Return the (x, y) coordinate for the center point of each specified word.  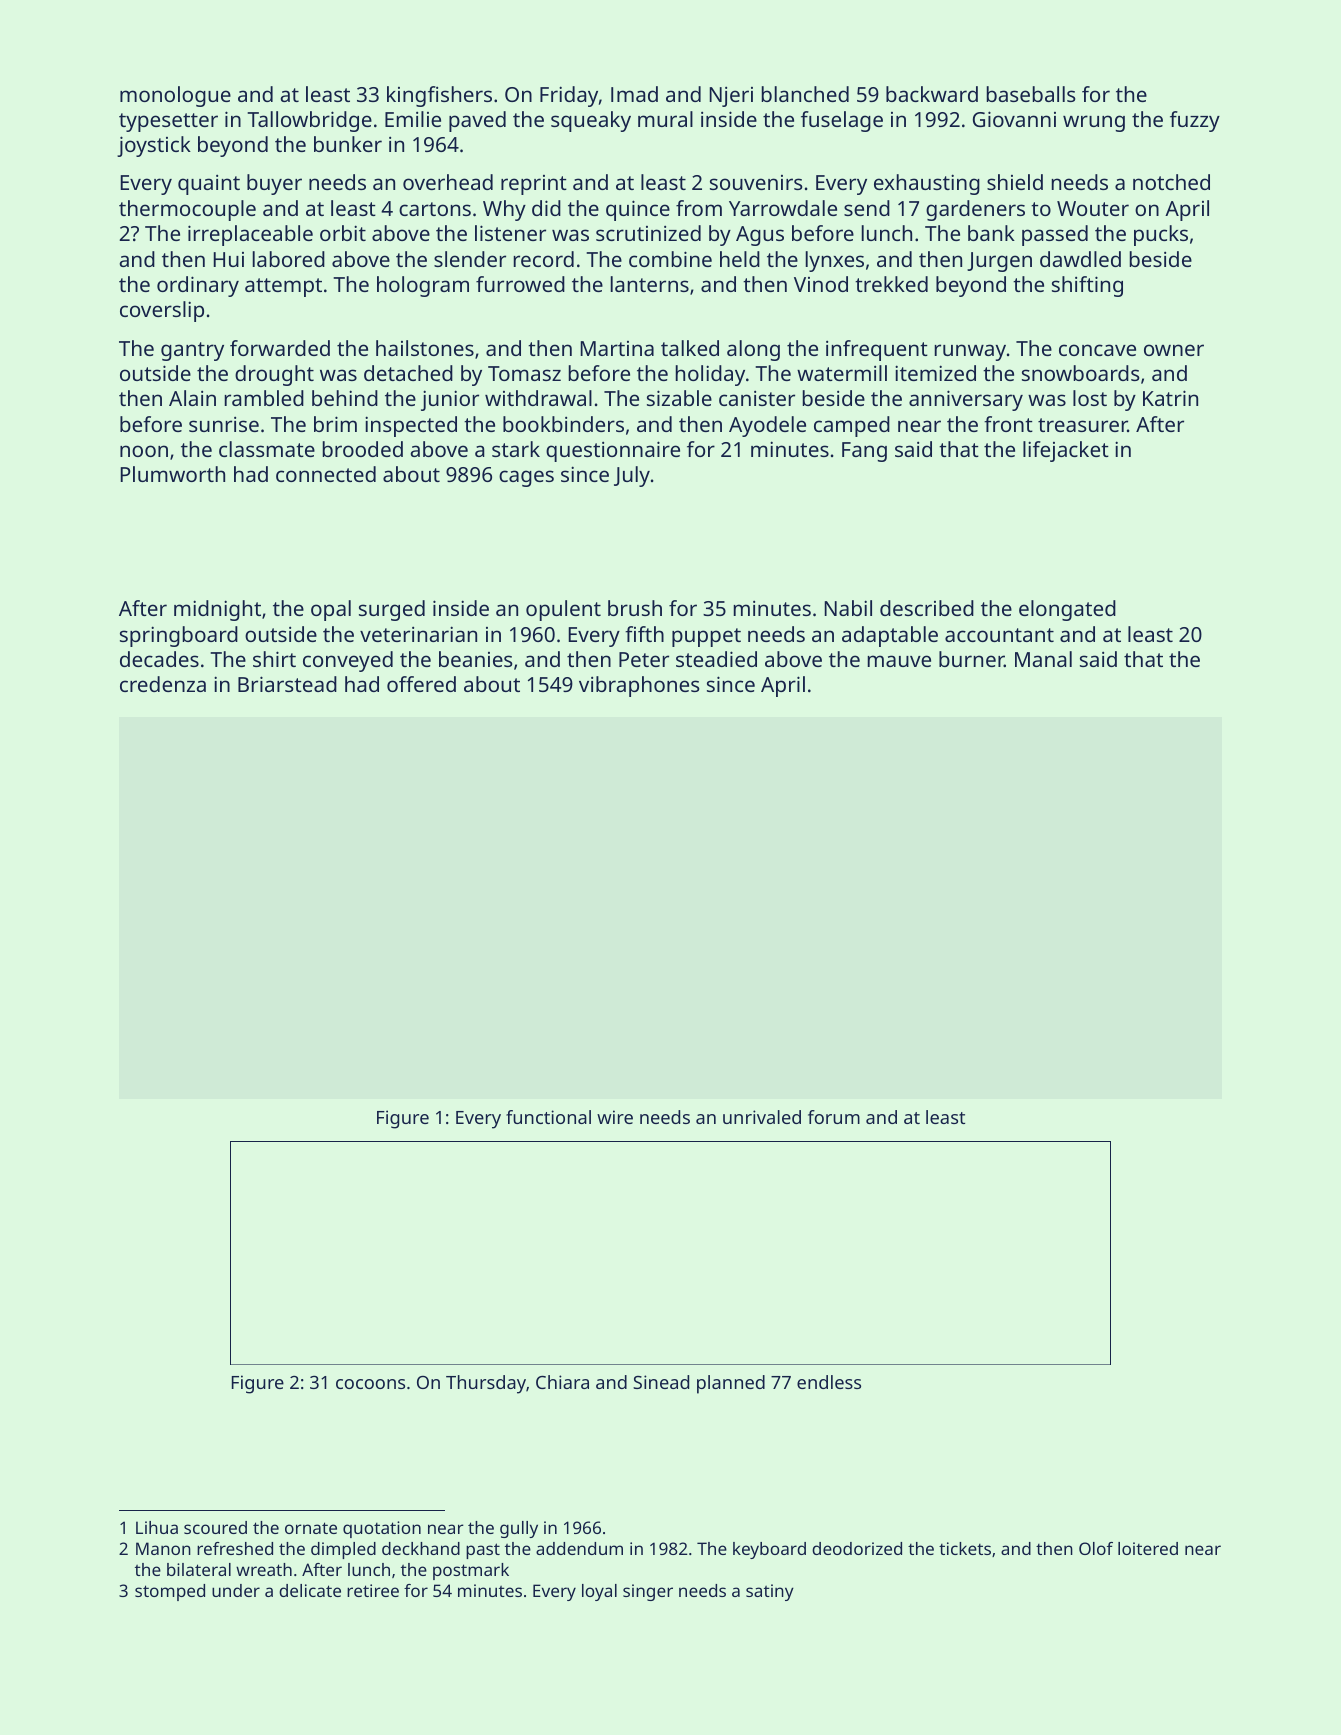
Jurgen (999, 262)
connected (326, 474)
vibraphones (639, 686)
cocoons (370, 1384)
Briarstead (287, 684)
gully (519, 1529)
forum (834, 1117)
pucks (1161, 235)
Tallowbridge (309, 121)
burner (971, 659)
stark (516, 449)
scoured (215, 1527)
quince (638, 210)
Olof (1096, 1548)
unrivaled (762, 1117)
